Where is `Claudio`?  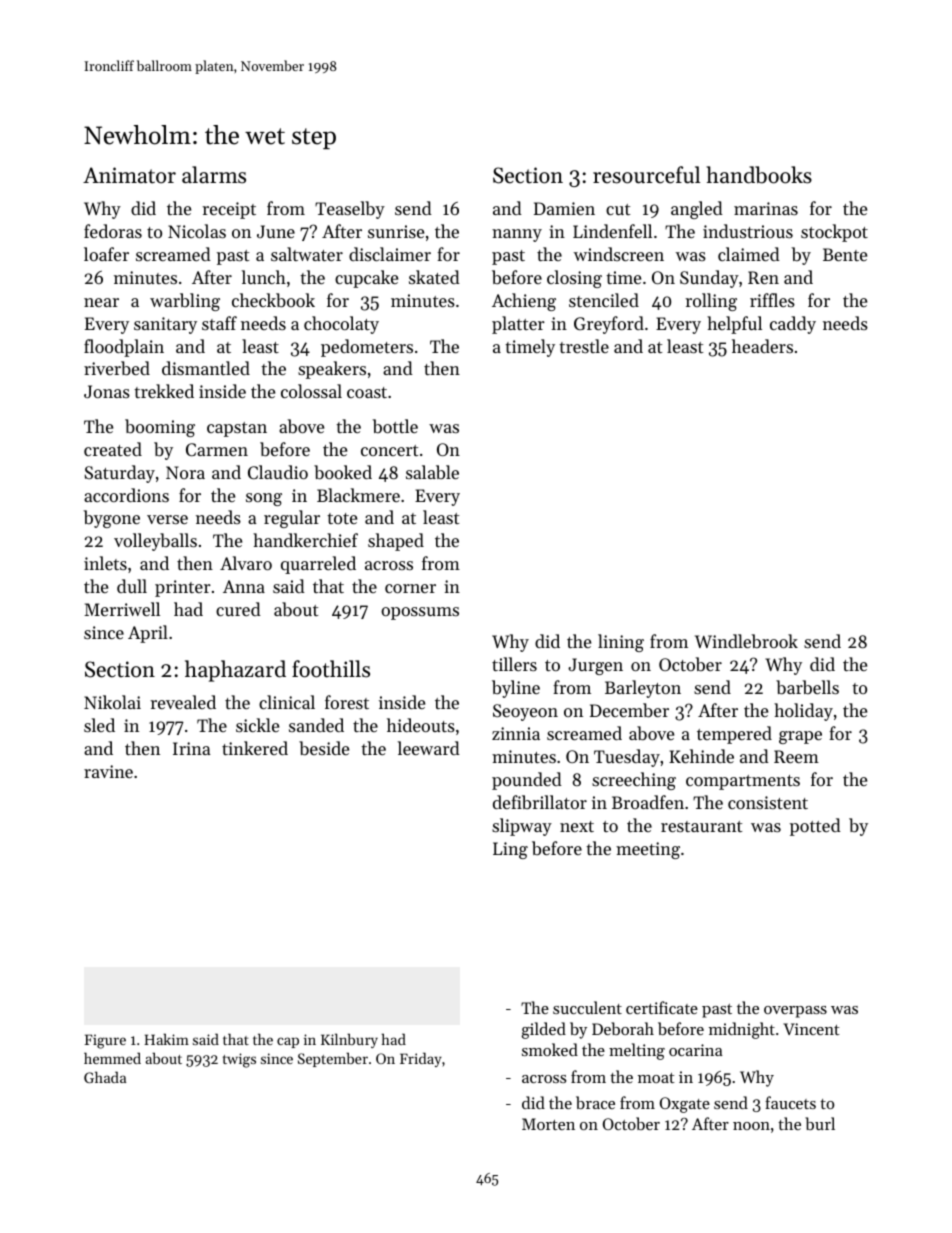
Claudio is located at coordinates (278, 472).
